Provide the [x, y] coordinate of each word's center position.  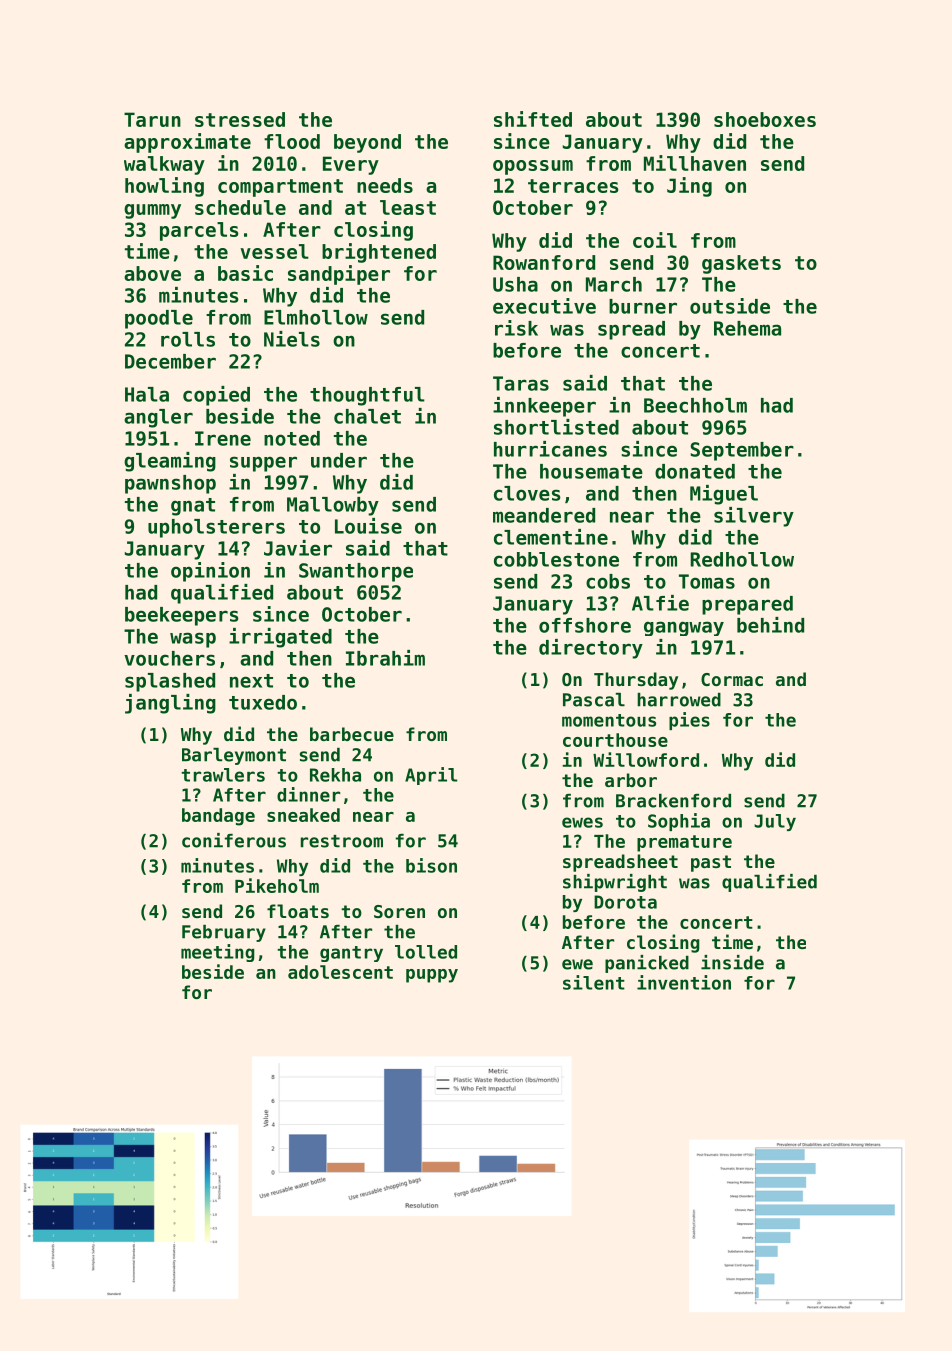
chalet [367, 416]
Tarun [152, 119]
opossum [533, 167]
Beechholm [695, 405]
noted [292, 438]
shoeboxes [765, 119]
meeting [218, 953]
